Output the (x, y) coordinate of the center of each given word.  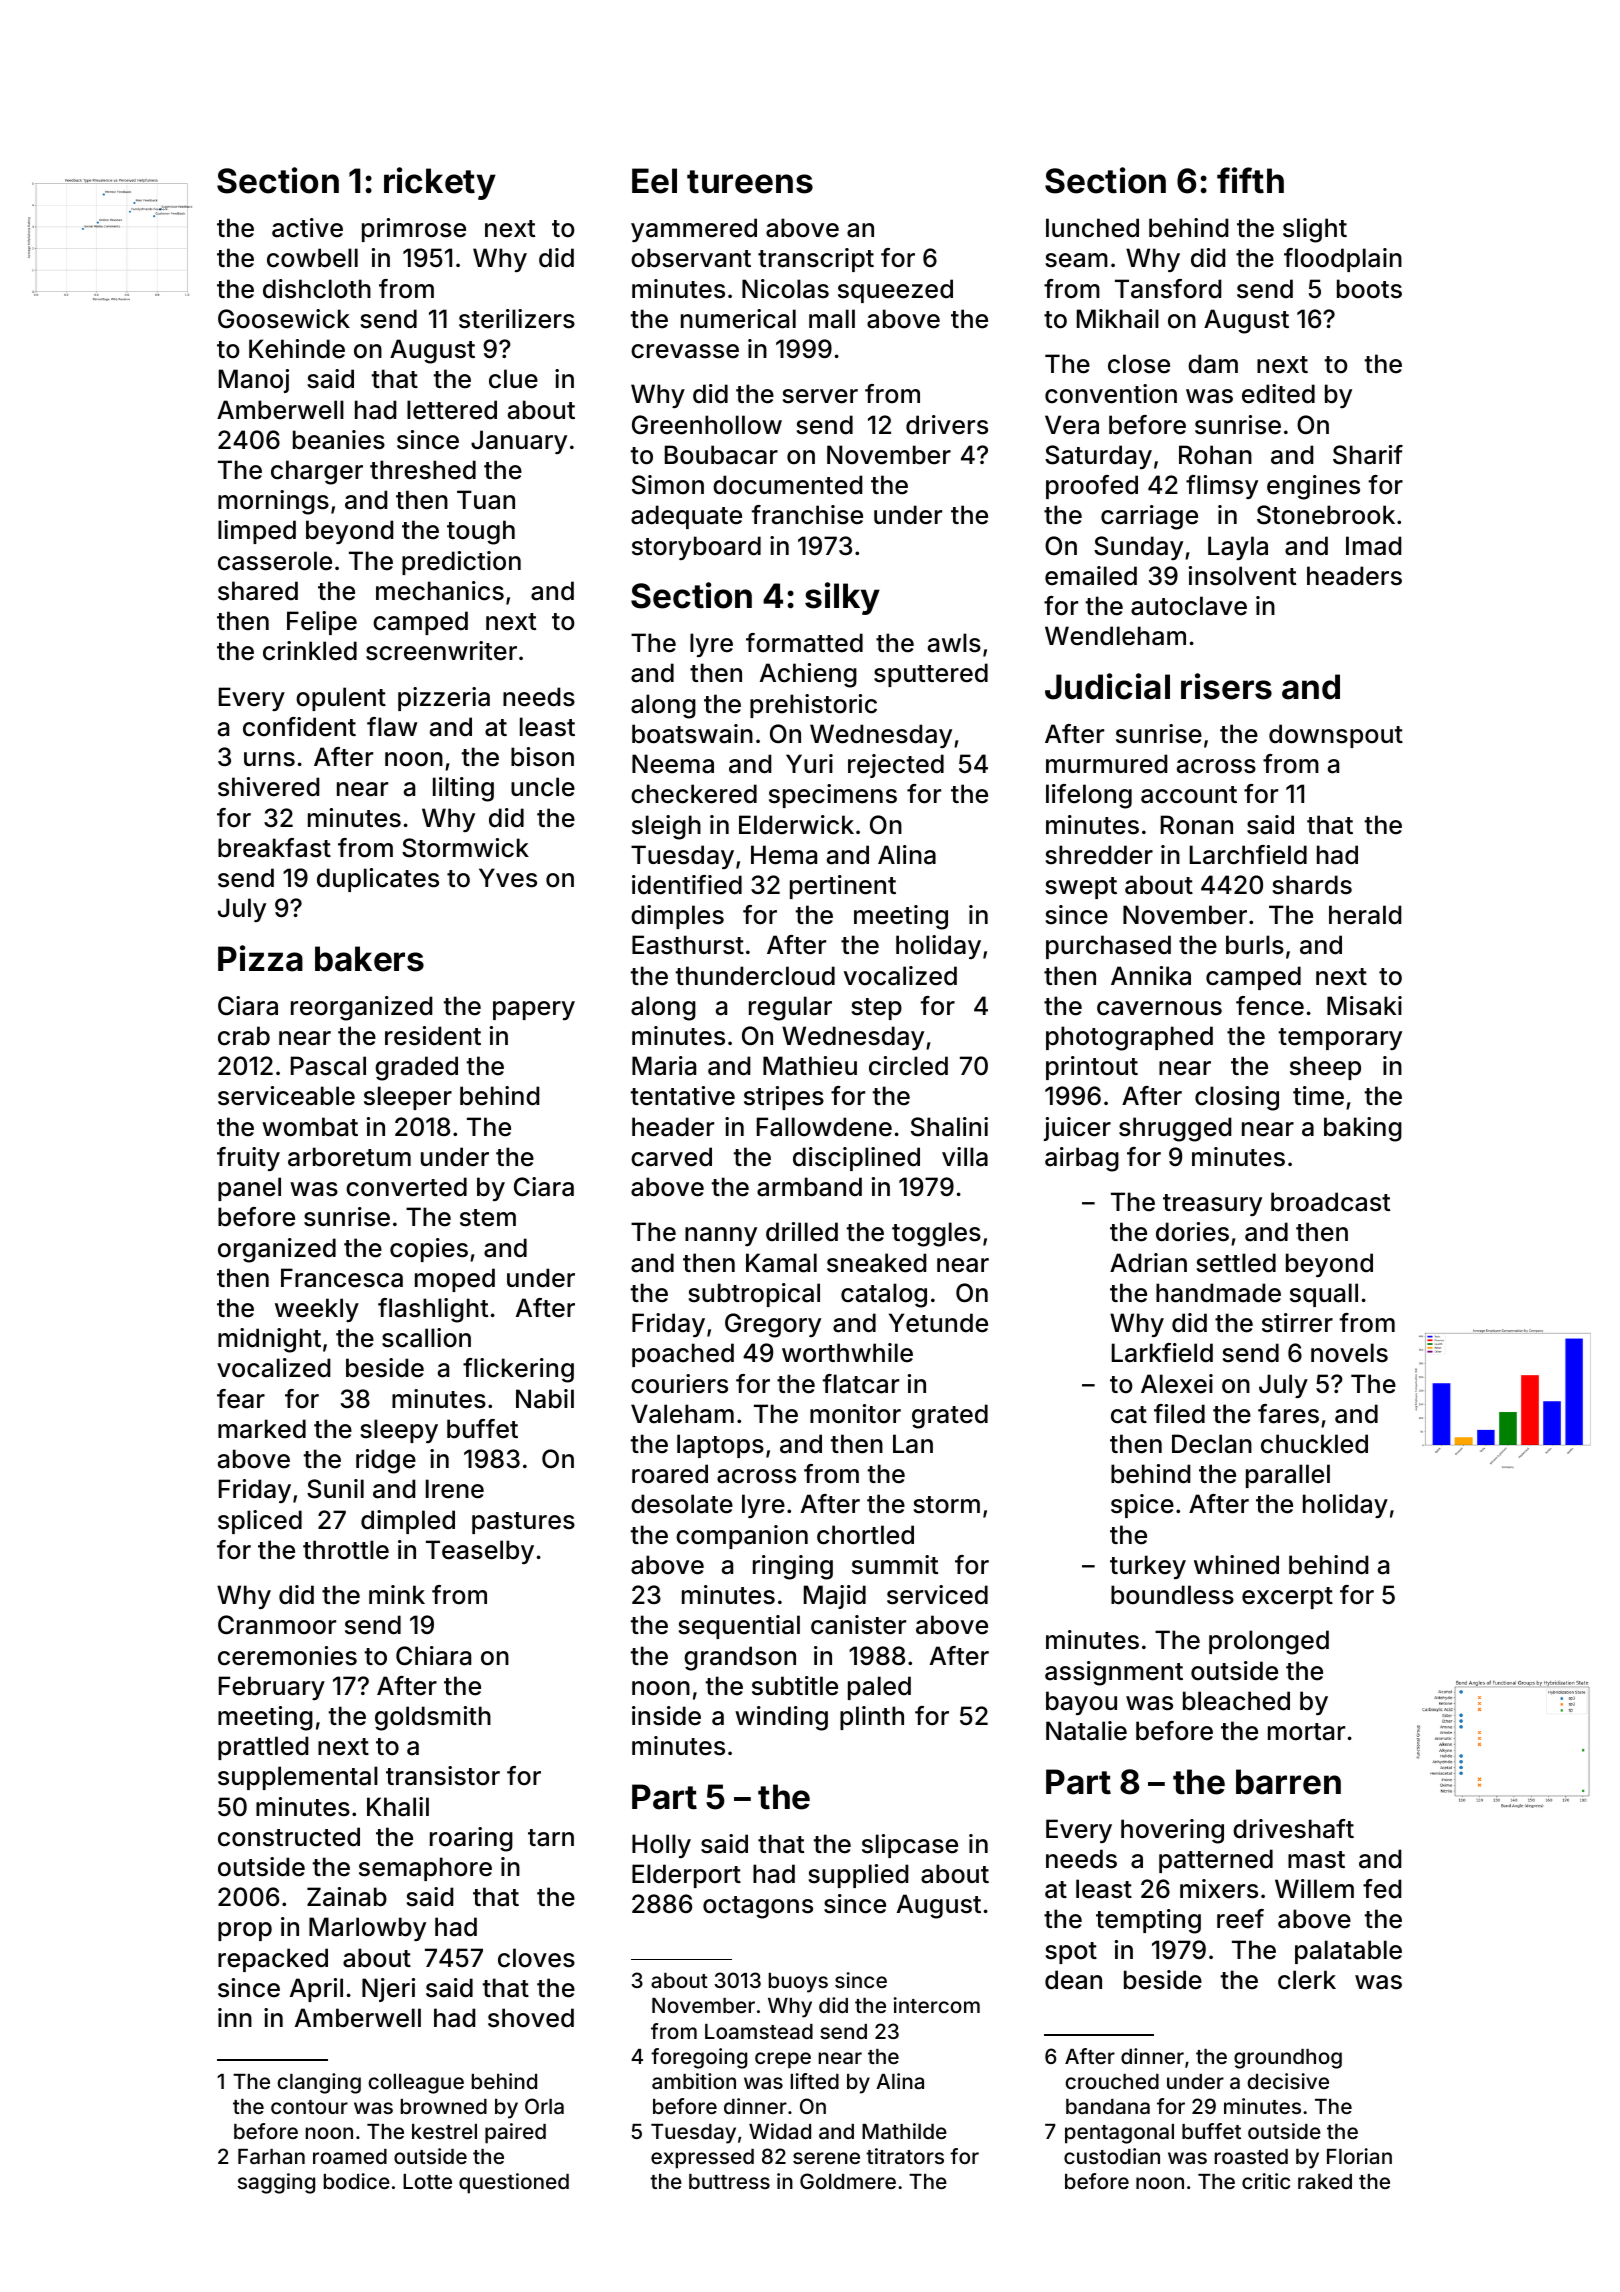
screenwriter (441, 651)
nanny (721, 1236)
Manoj (254, 381)
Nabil (545, 1399)
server (820, 396)
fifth (1250, 180)
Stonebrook (1326, 515)
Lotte (427, 2181)
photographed (1129, 1038)
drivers (947, 425)
